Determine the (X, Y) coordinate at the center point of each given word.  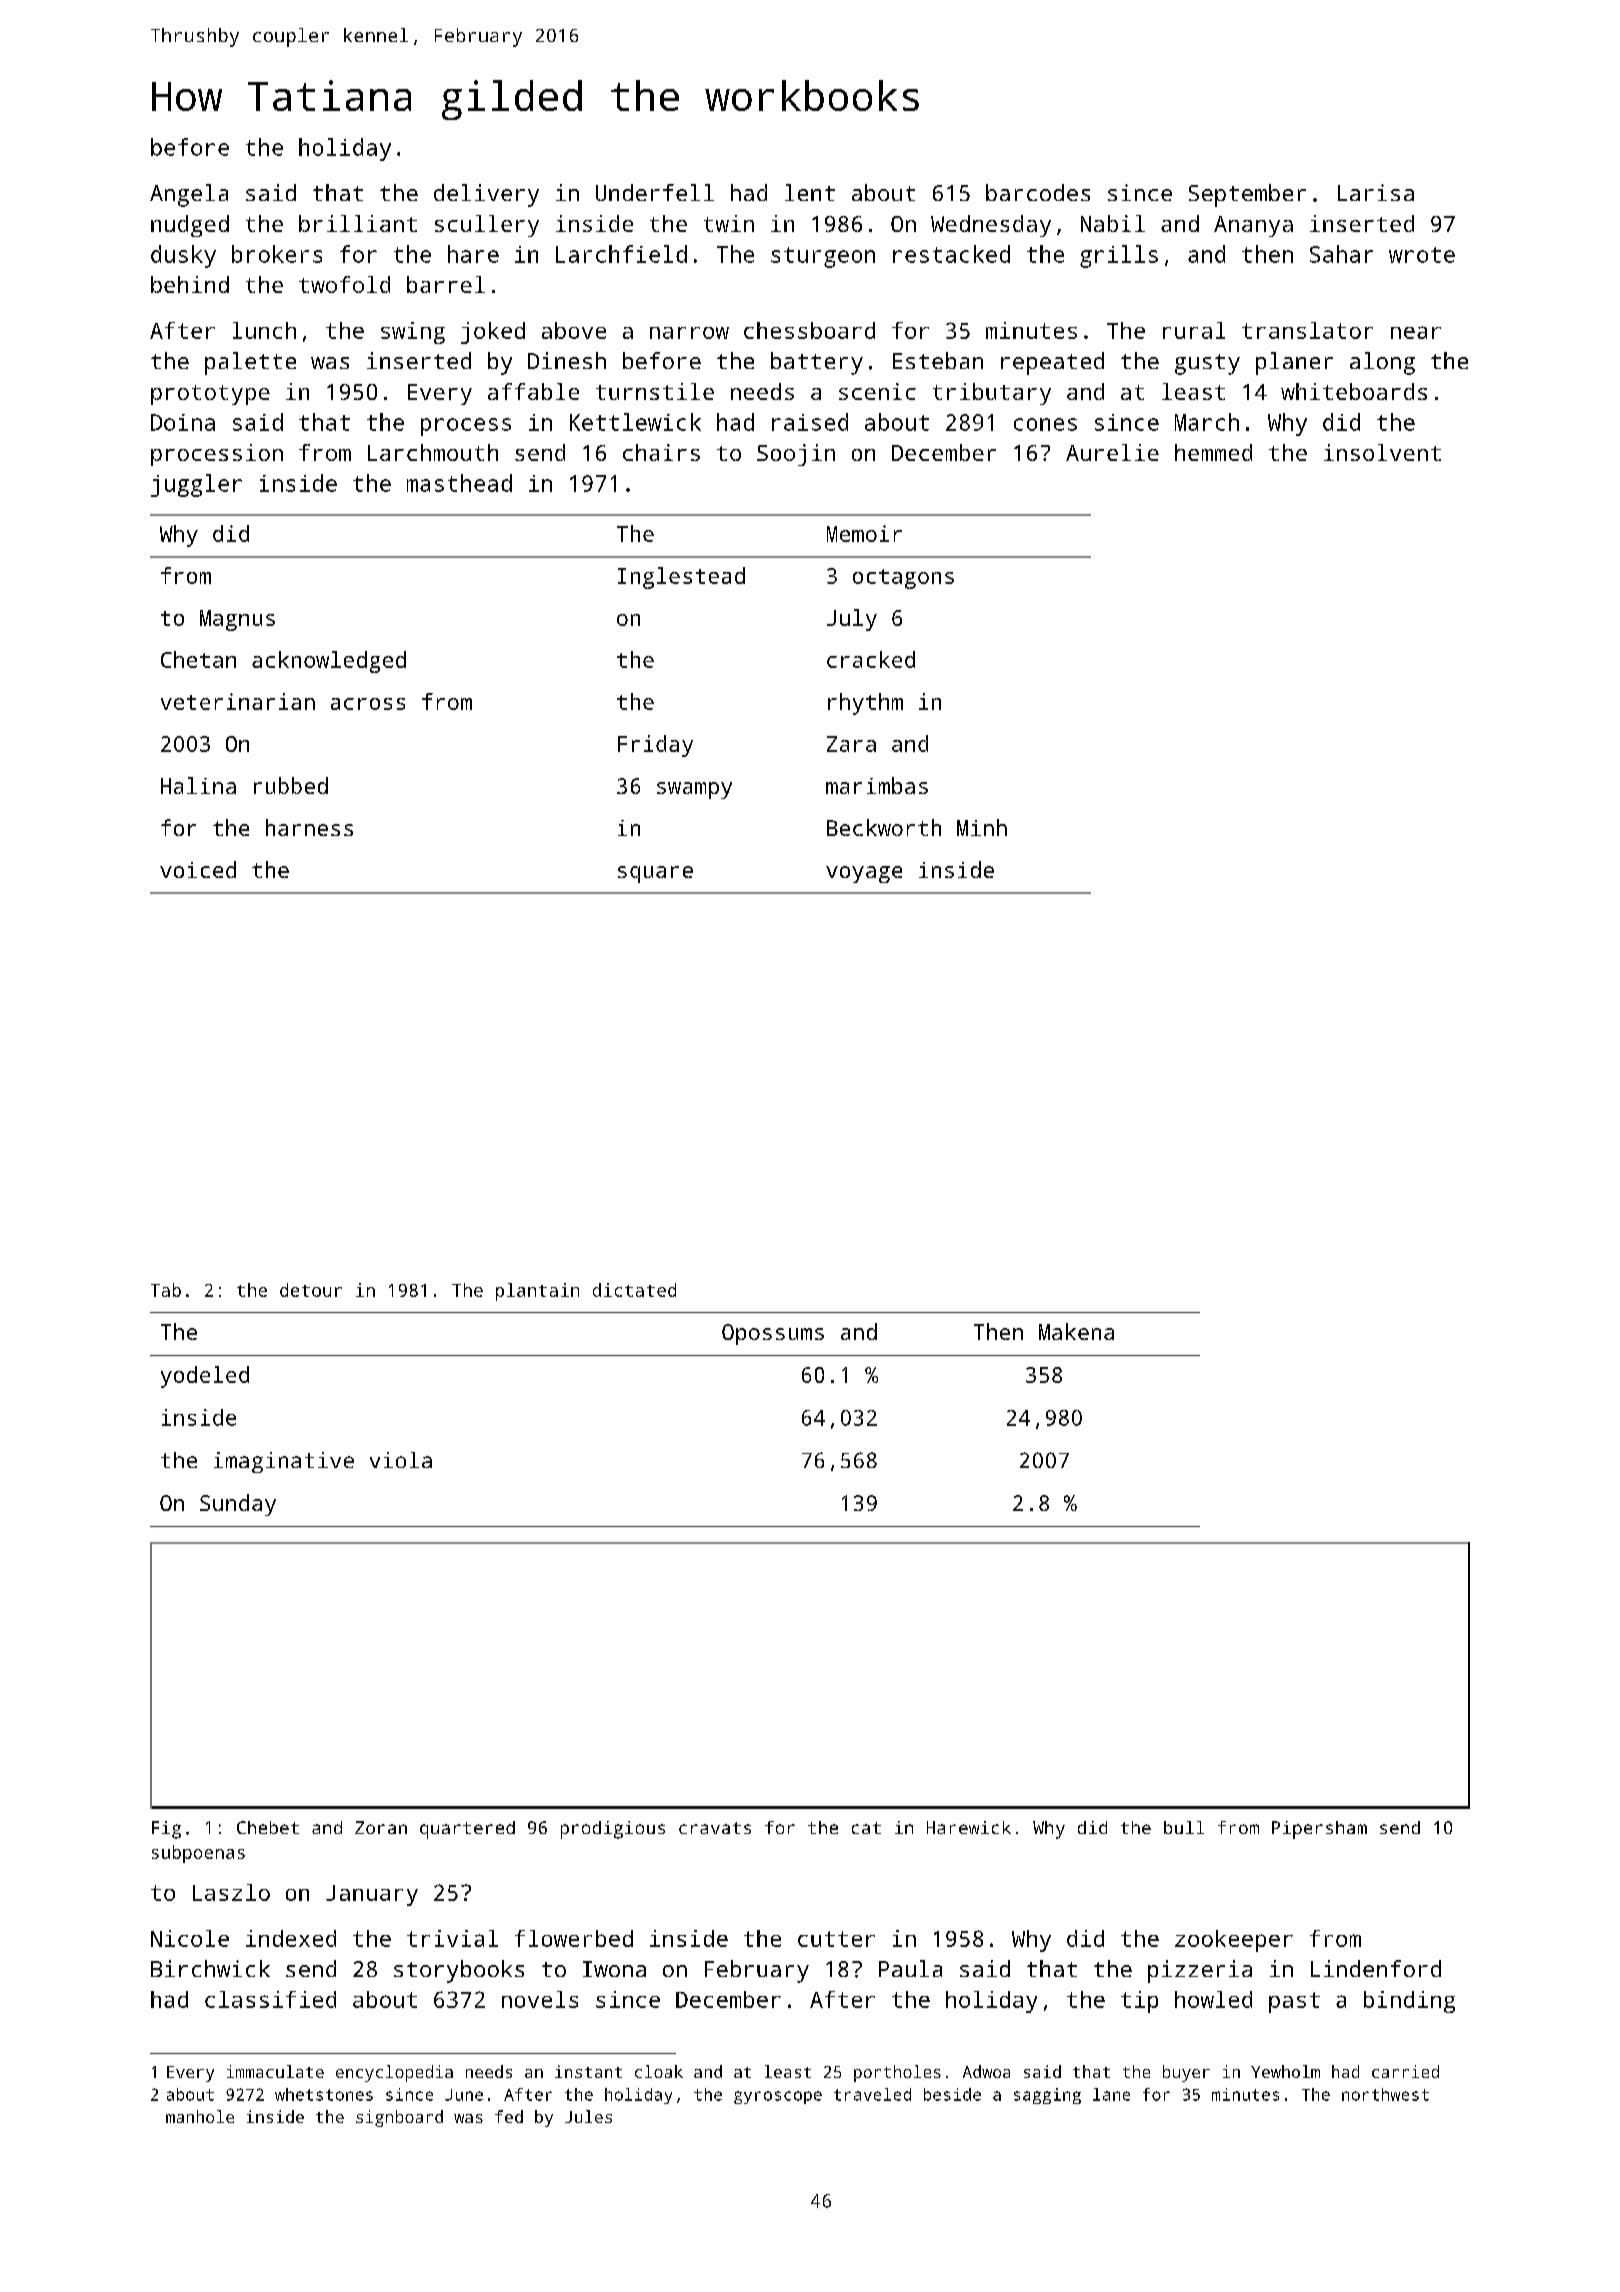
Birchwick (210, 1968)
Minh (982, 827)
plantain (537, 1292)
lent (810, 192)
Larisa (1376, 192)
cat (866, 1828)
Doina (183, 422)
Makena (1076, 1331)
